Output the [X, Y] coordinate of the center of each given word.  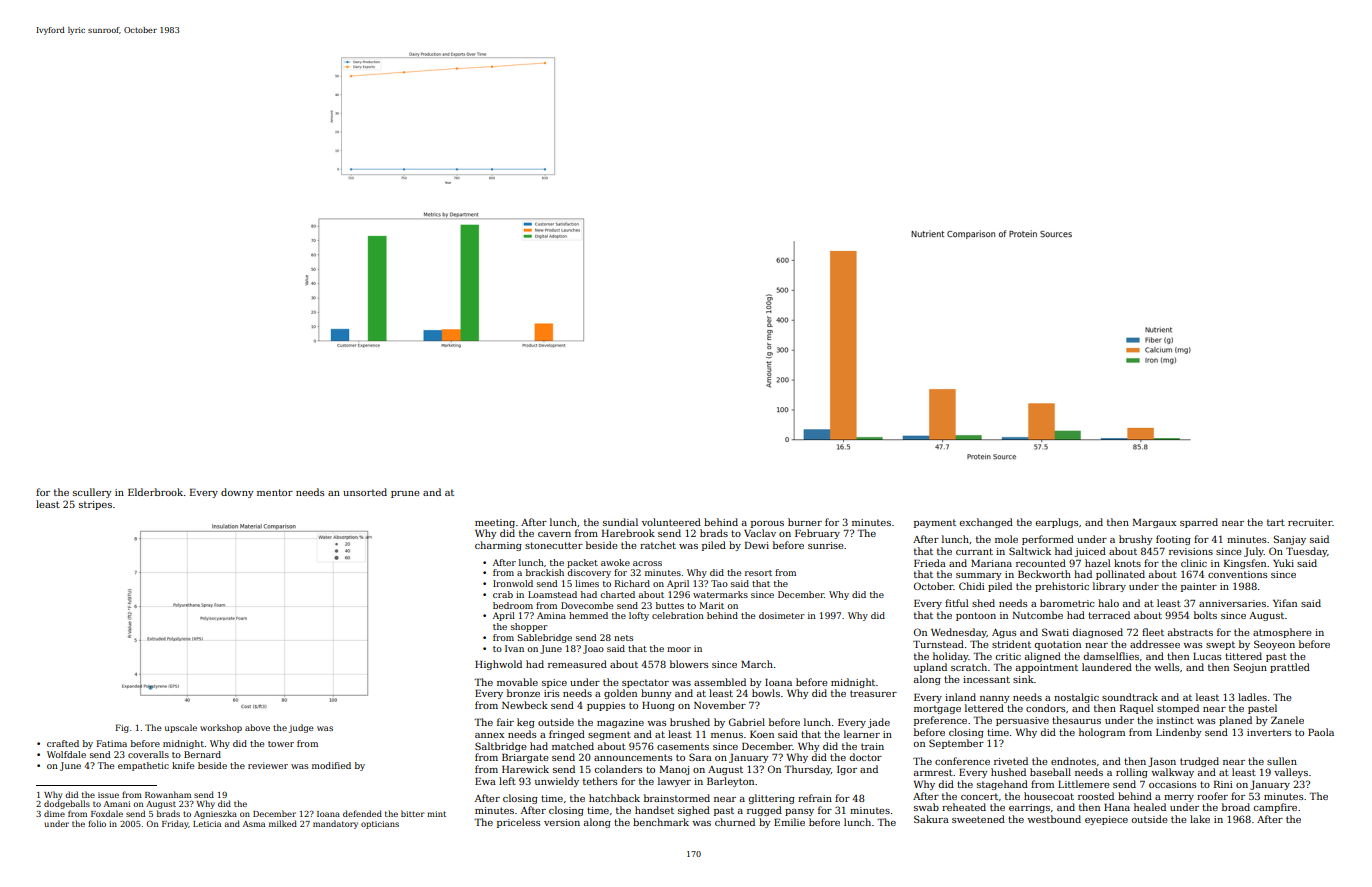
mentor [275, 492]
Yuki [1283, 563]
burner [805, 522]
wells [1166, 667]
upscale [181, 728]
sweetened [978, 819]
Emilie [789, 822]
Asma [254, 824]
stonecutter [554, 545]
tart [1276, 522]
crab [503, 594]
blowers [689, 664]
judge [301, 728]
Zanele [1287, 720]
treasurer [873, 693]
